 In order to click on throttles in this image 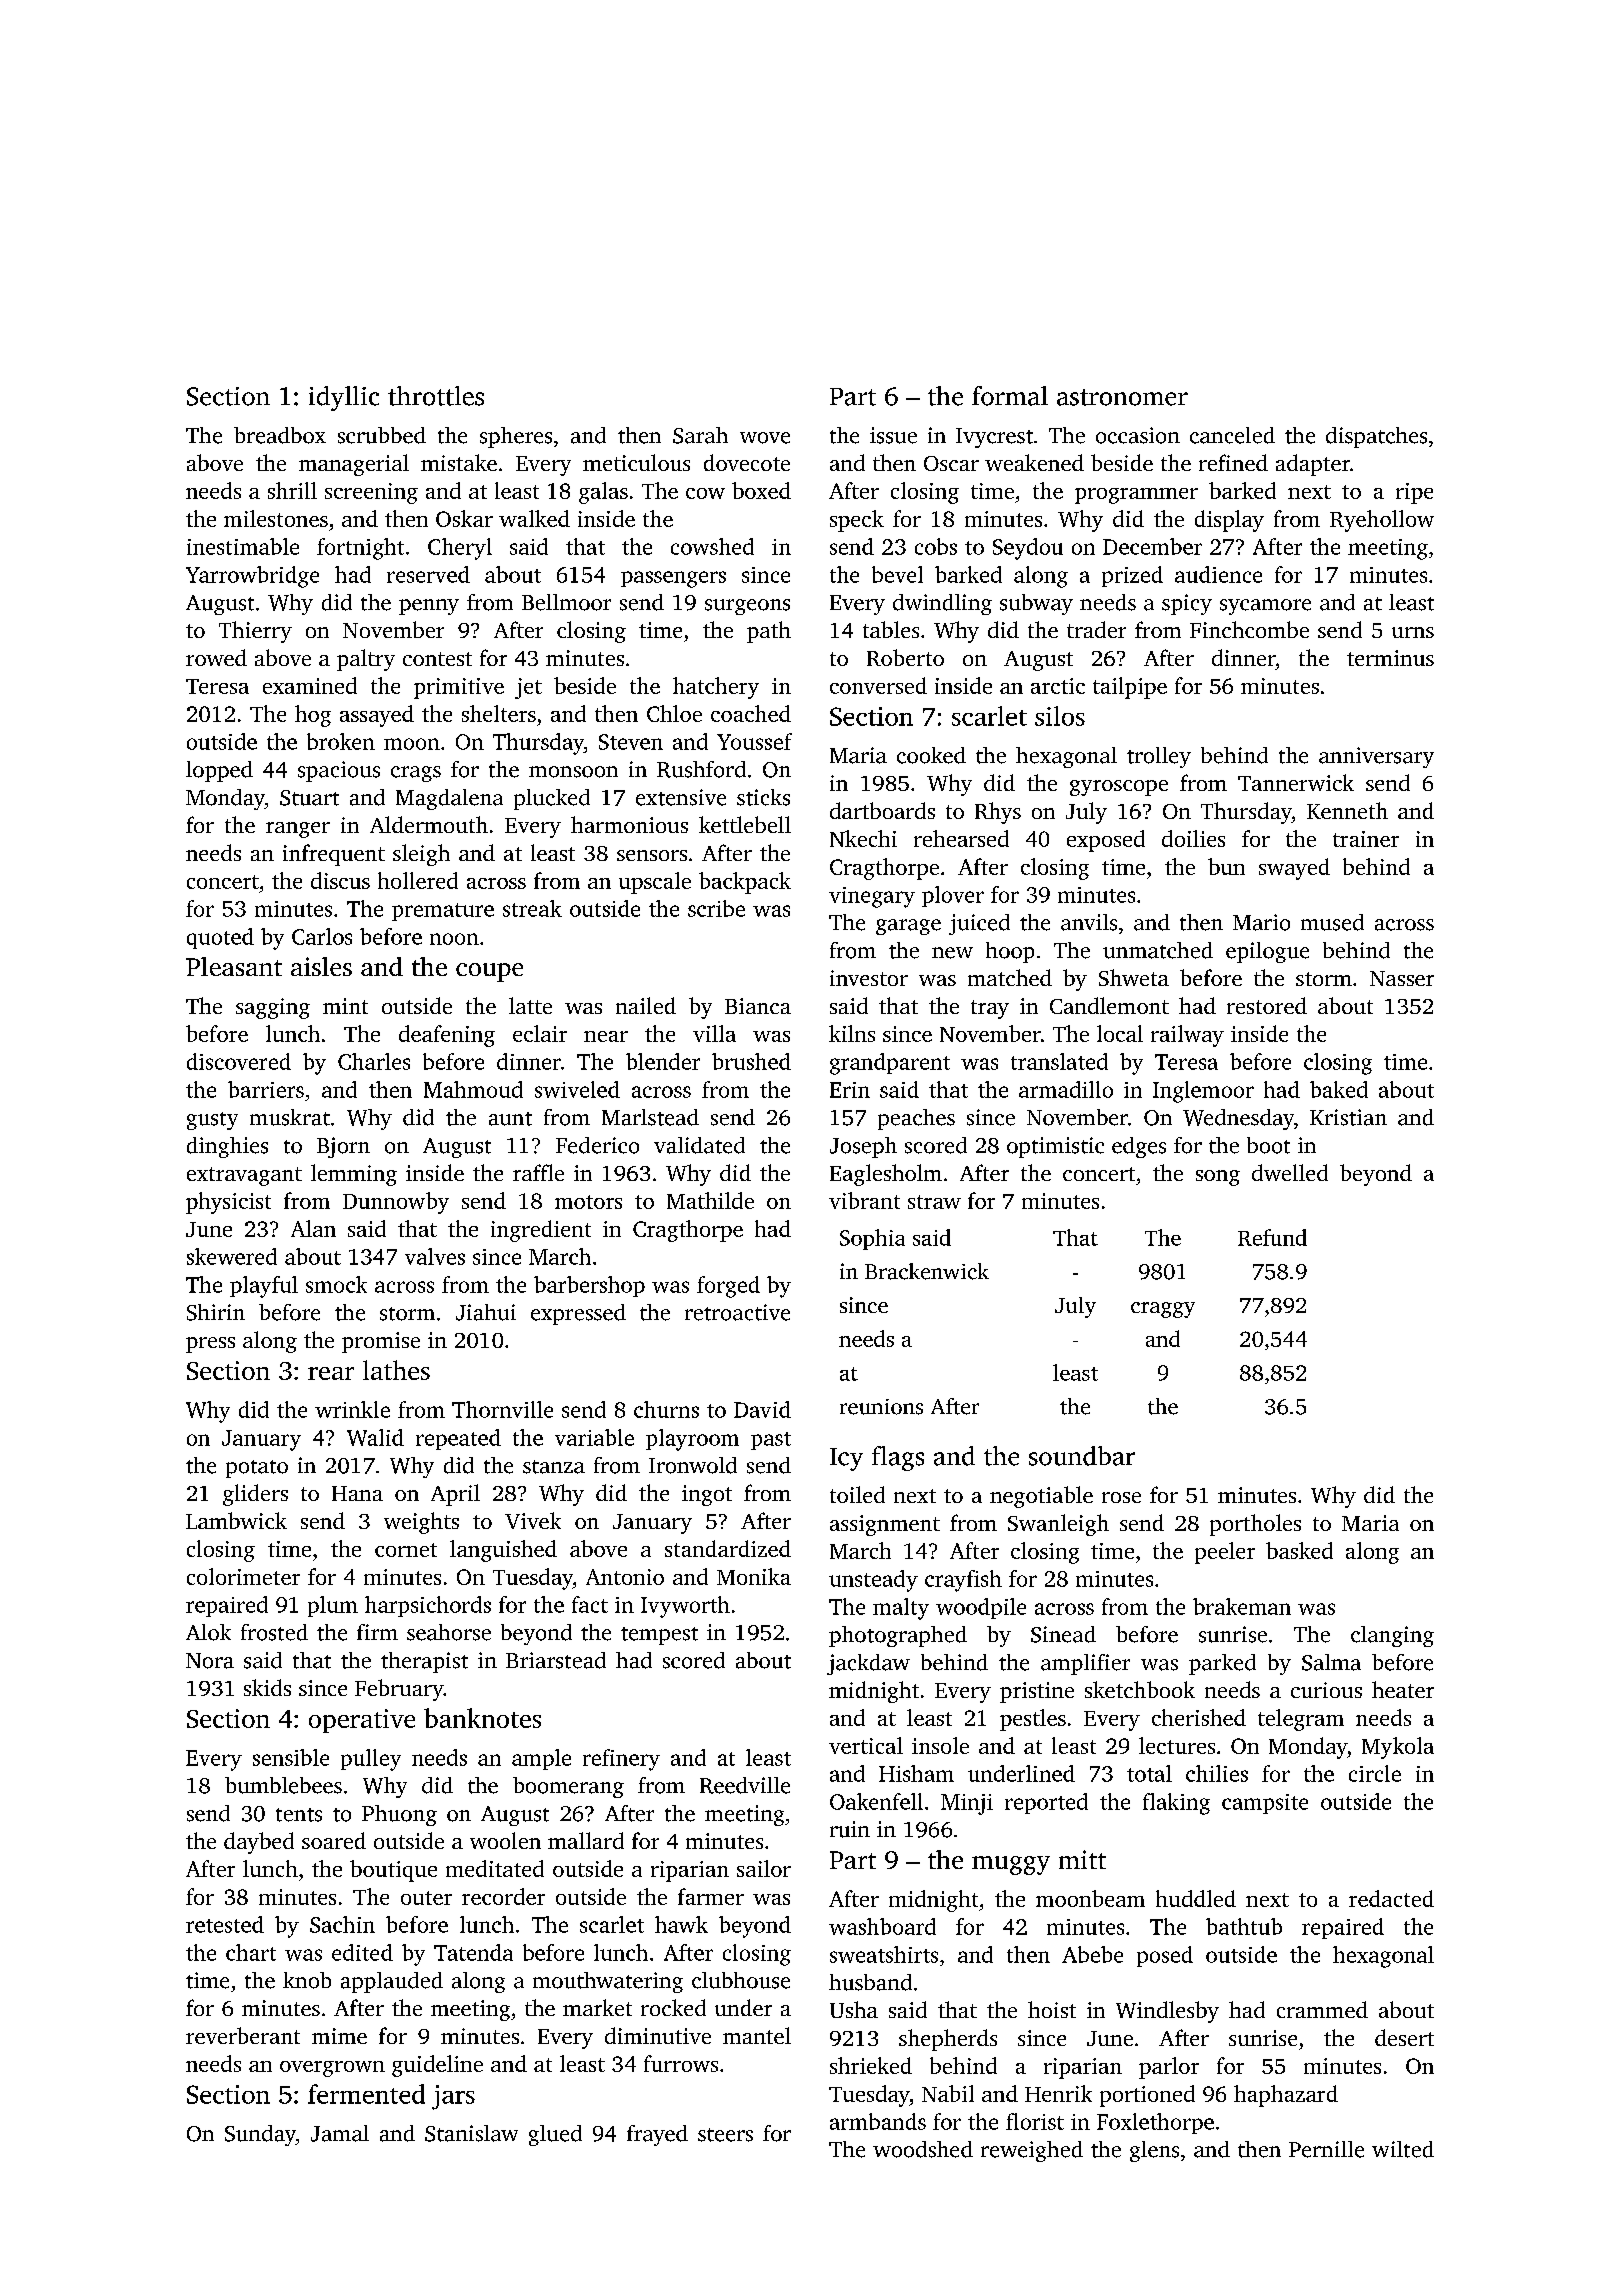, I will do `click(436, 396)`.
